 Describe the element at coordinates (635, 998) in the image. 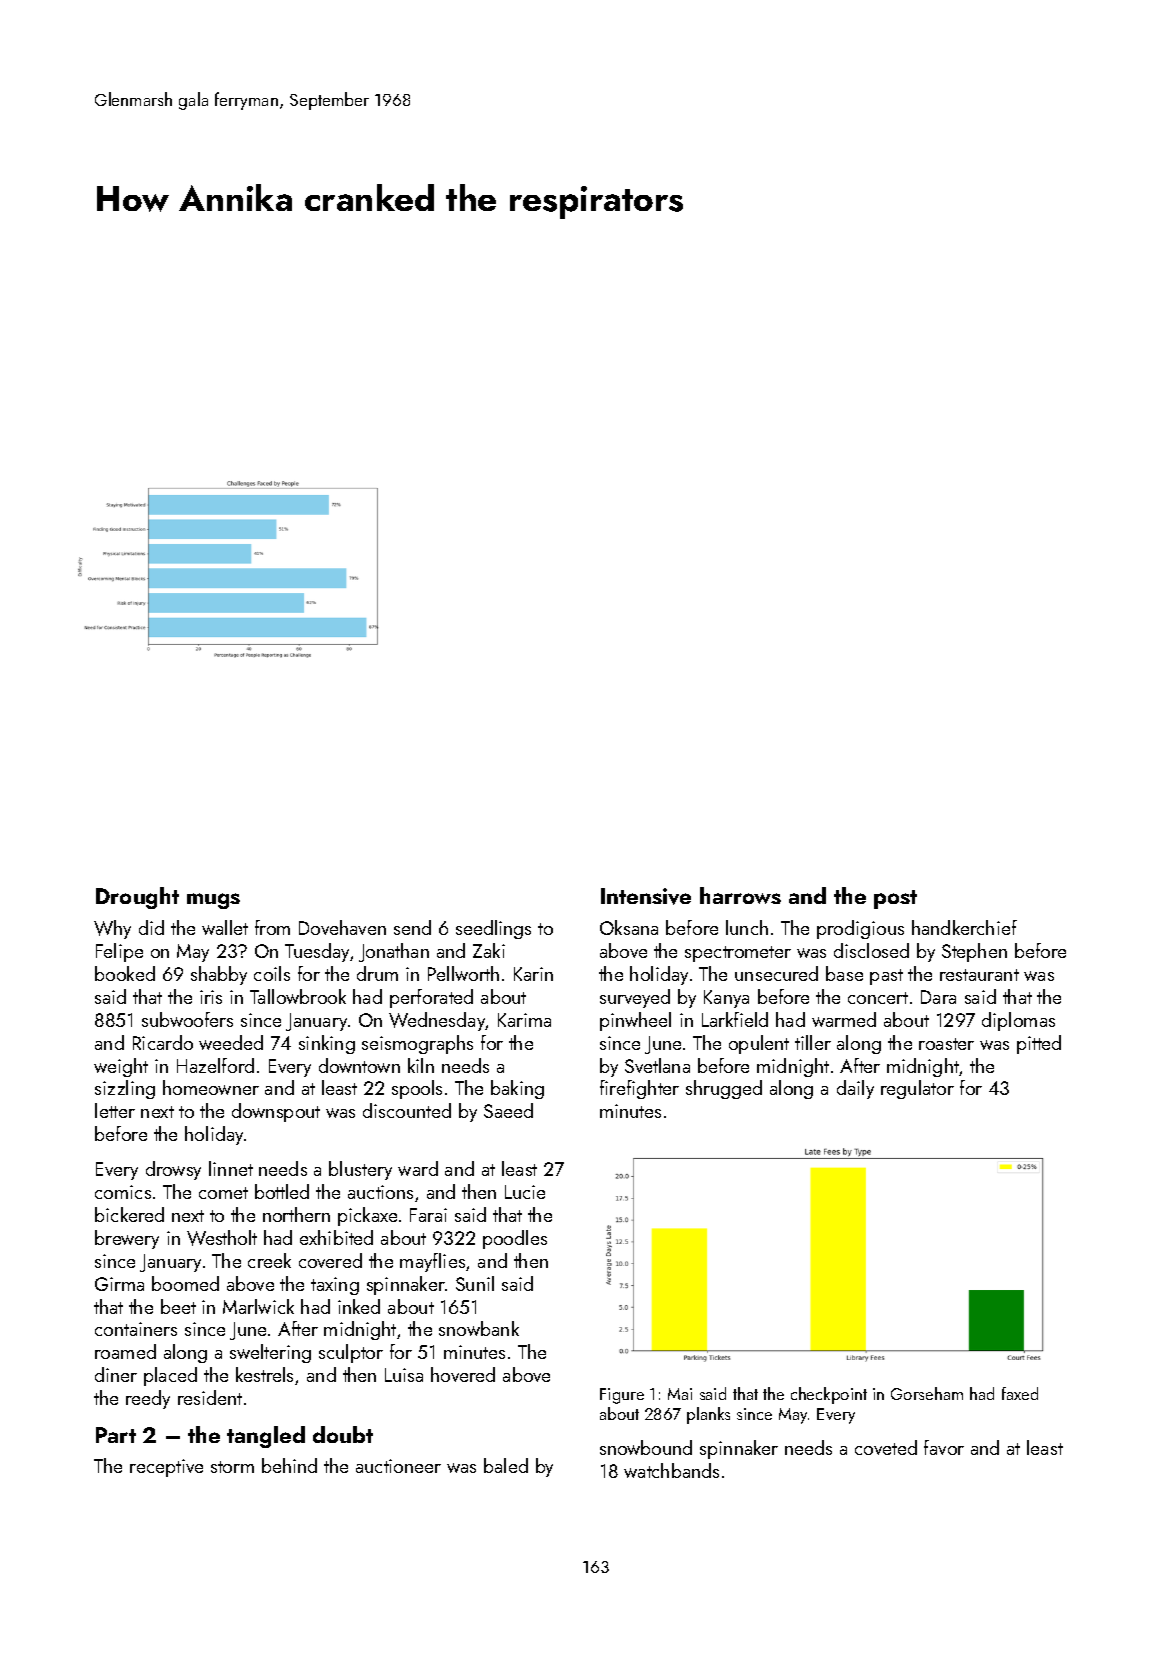

I see `surveyed` at that location.
